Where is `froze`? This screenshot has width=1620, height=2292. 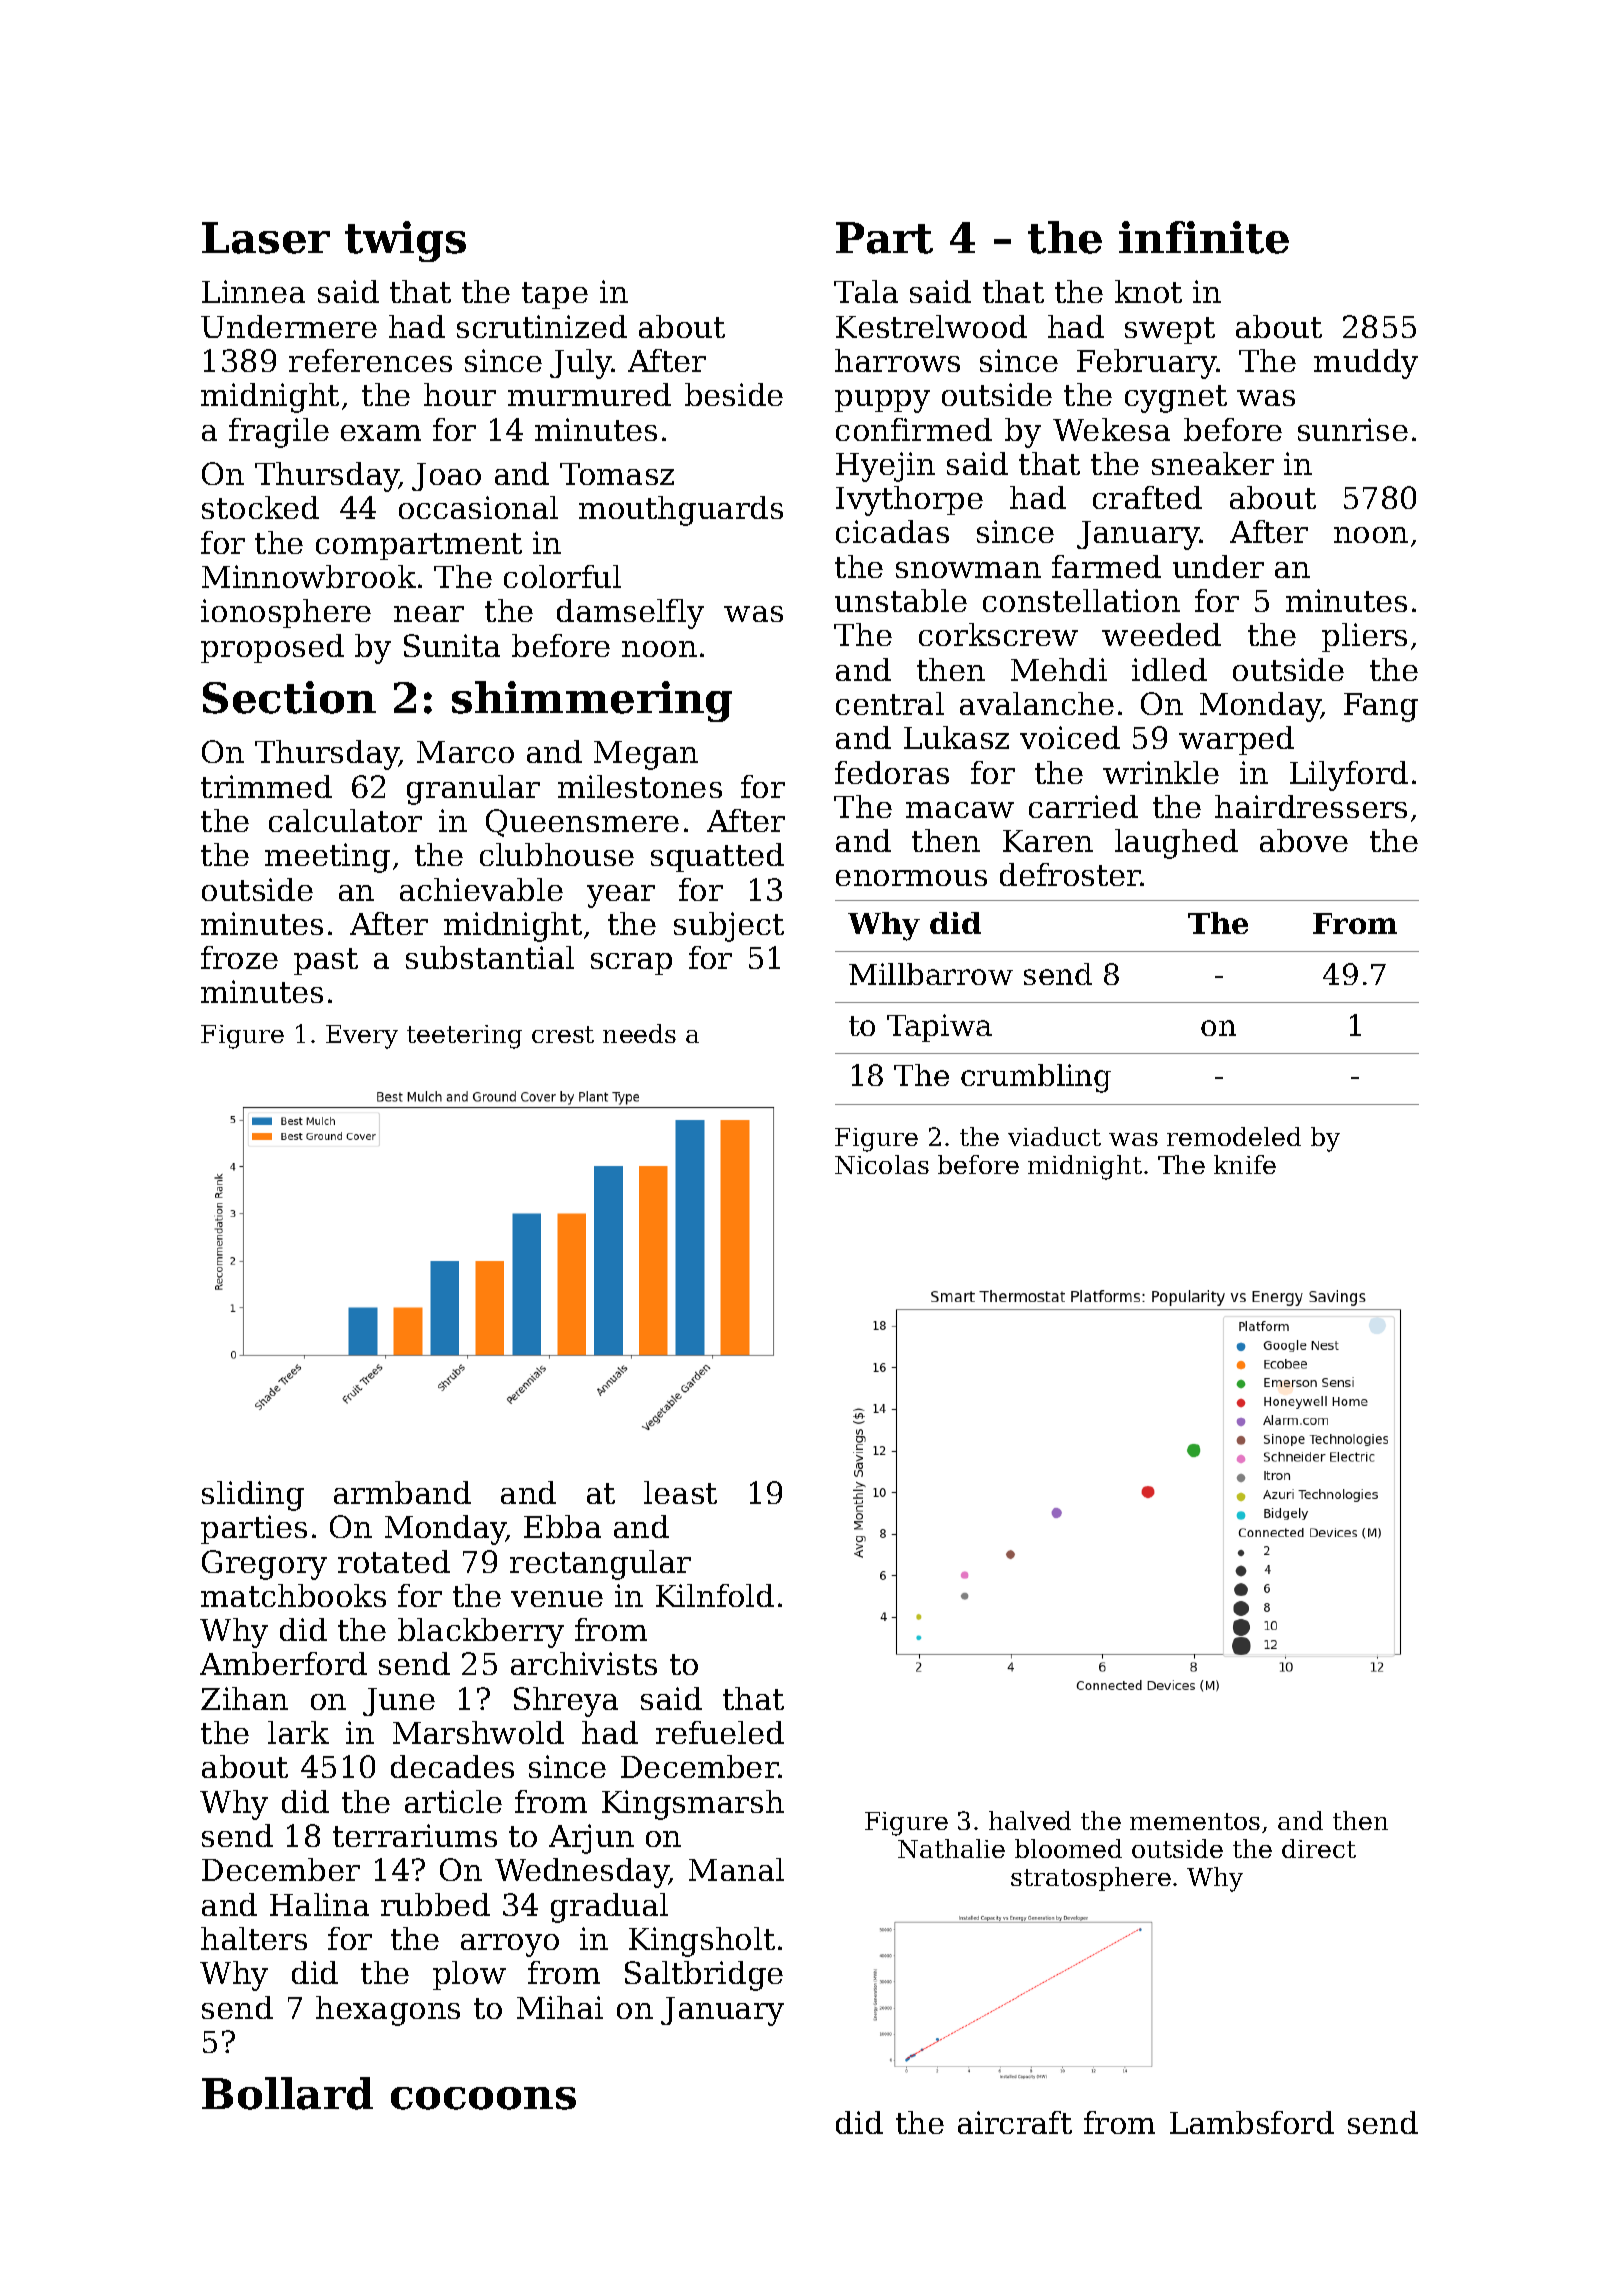 froze is located at coordinates (239, 957).
